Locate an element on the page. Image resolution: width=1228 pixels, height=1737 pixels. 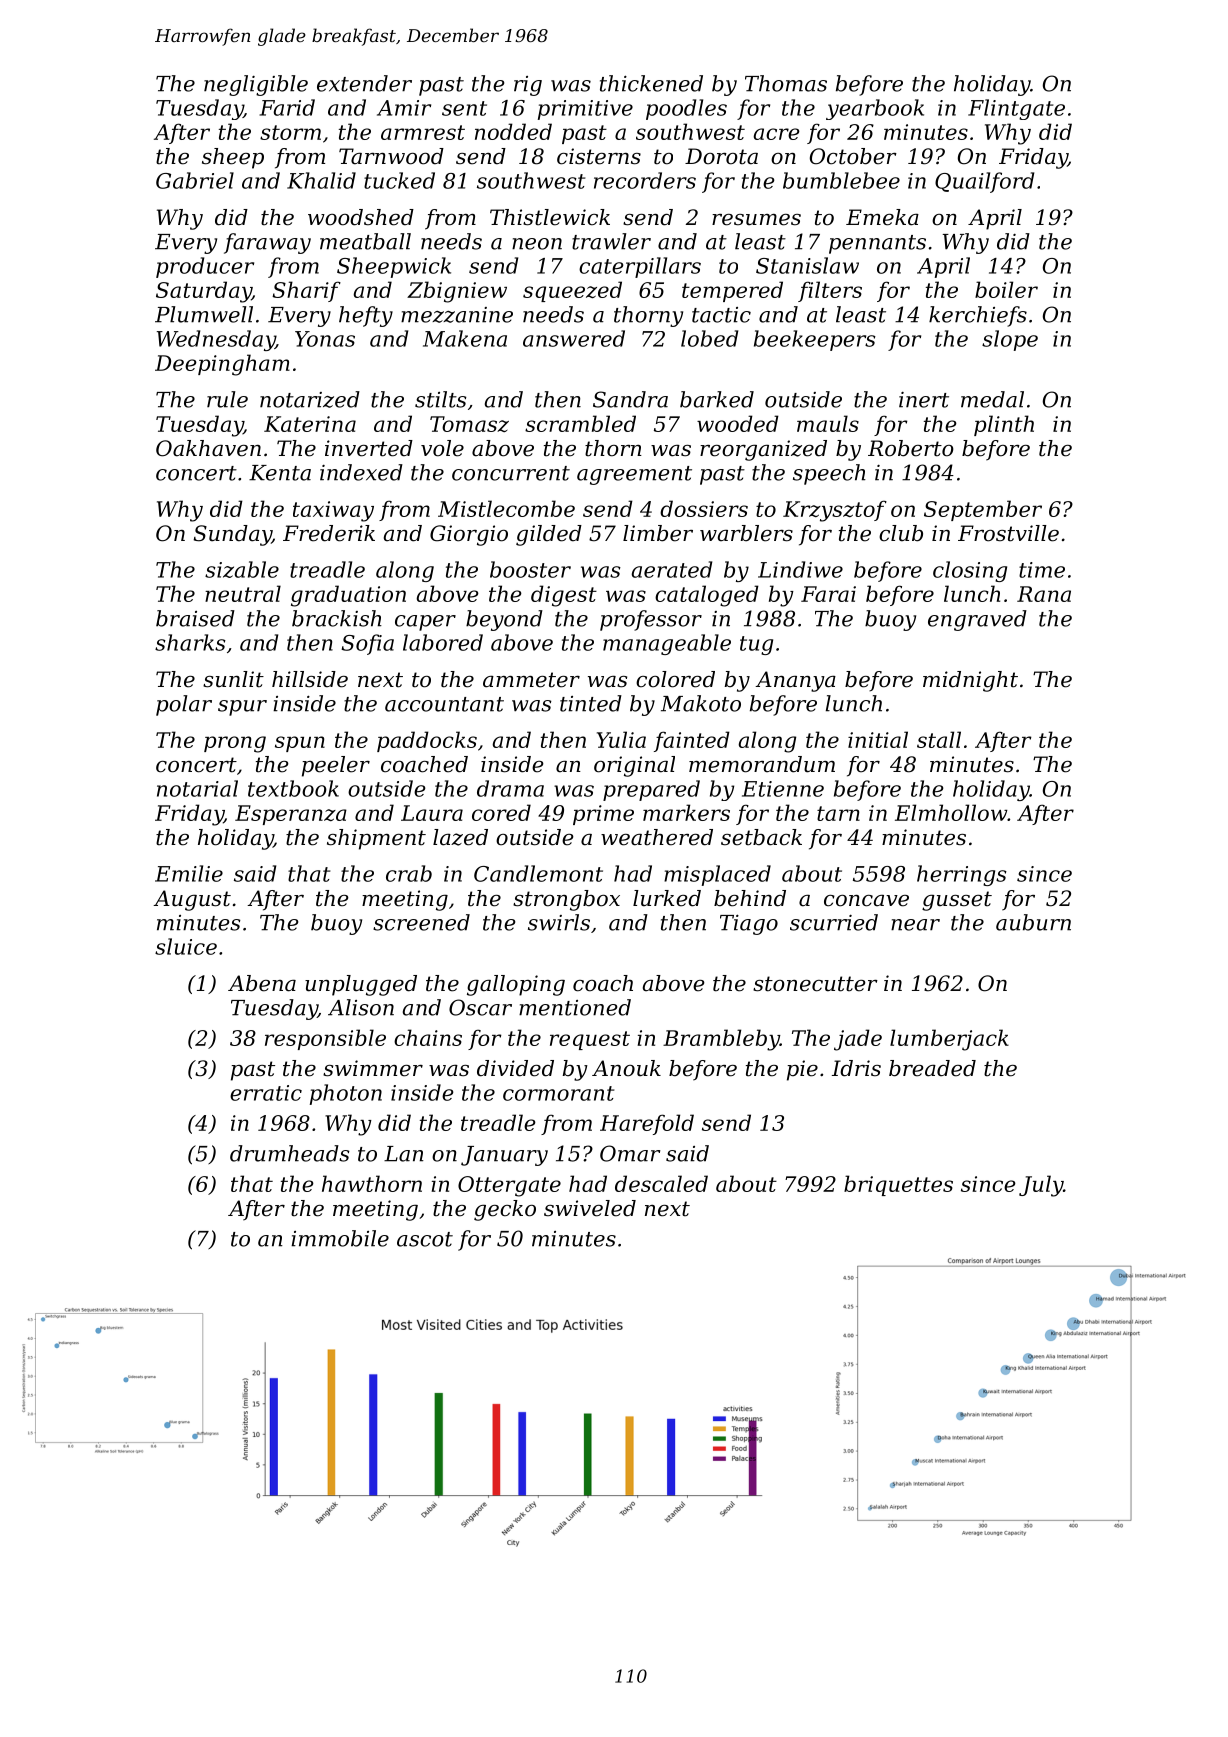
swirls is located at coordinates (559, 922).
